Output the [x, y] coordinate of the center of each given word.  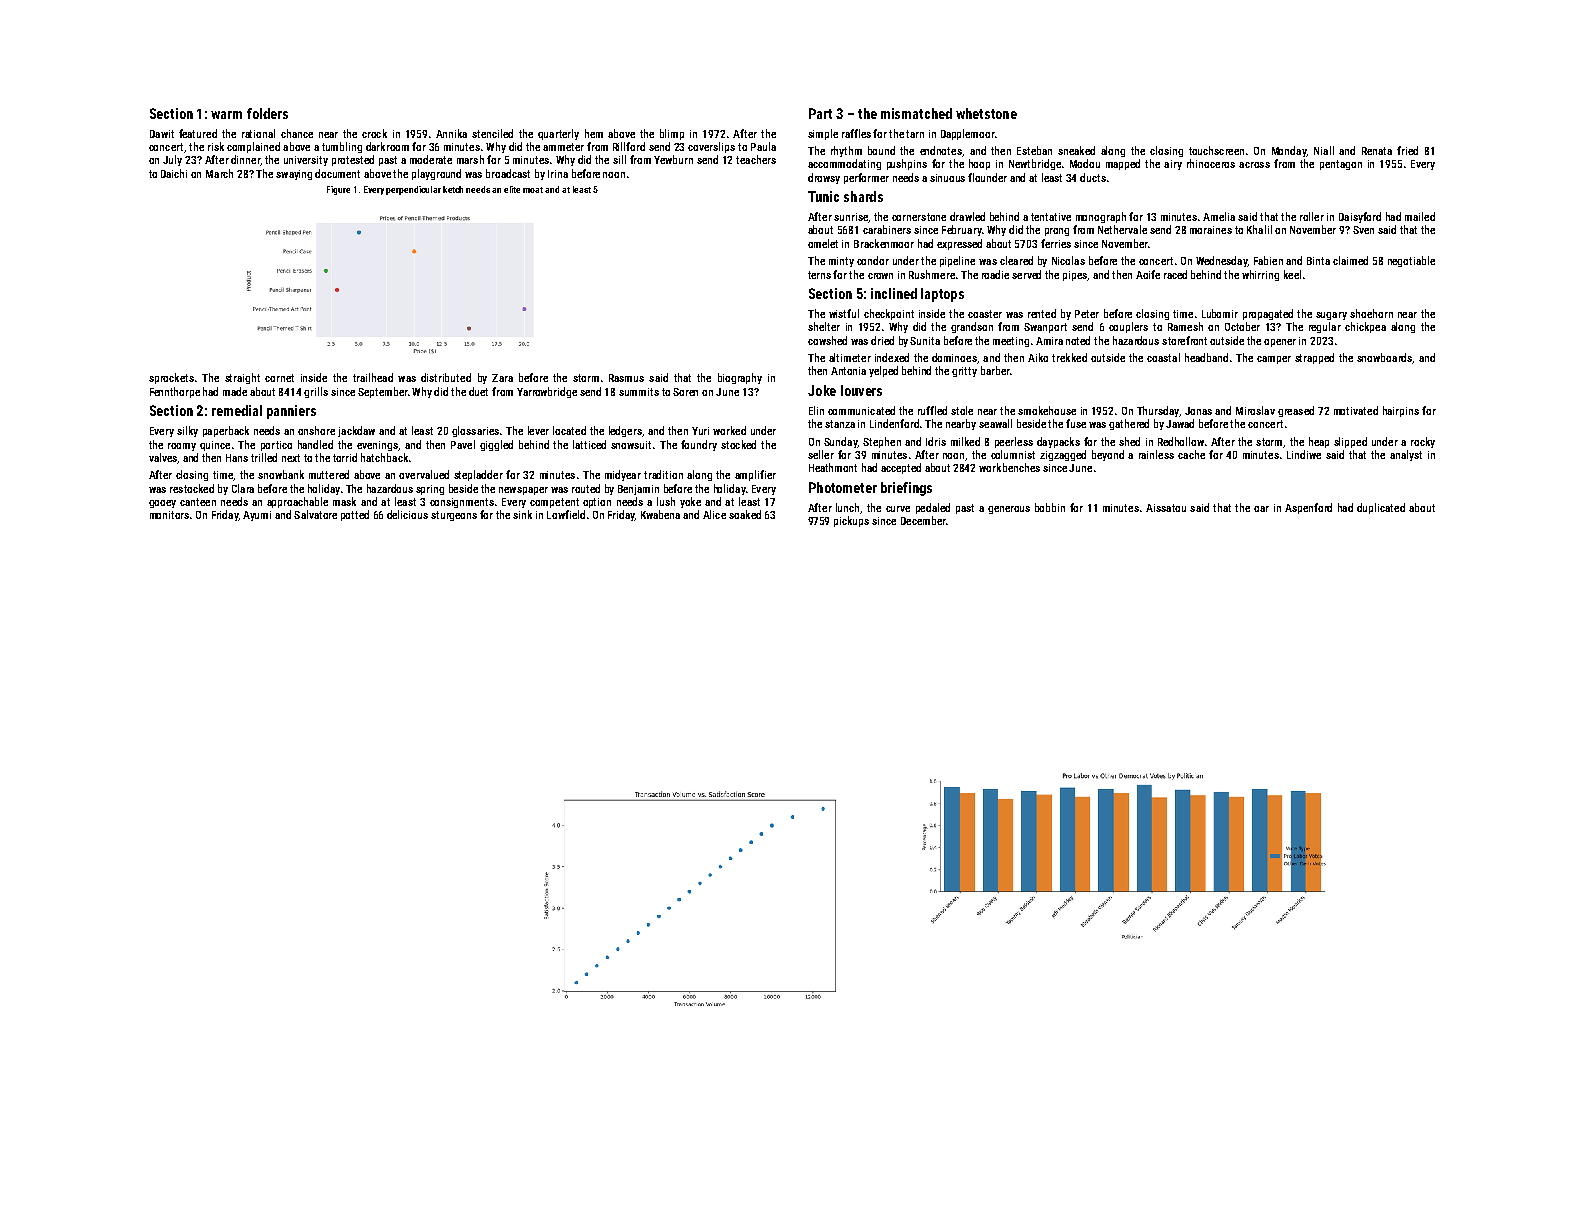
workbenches [1009, 467]
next [291, 458]
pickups [851, 521]
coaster [985, 314]
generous [1009, 510]
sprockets [171, 378]
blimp [672, 134]
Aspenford [1308, 508]
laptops [942, 295]
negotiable [1411, 261]
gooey [162, 504]
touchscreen [1216, 150]
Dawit [162, 134]
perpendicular [413, 190]
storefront [1184, 340]
